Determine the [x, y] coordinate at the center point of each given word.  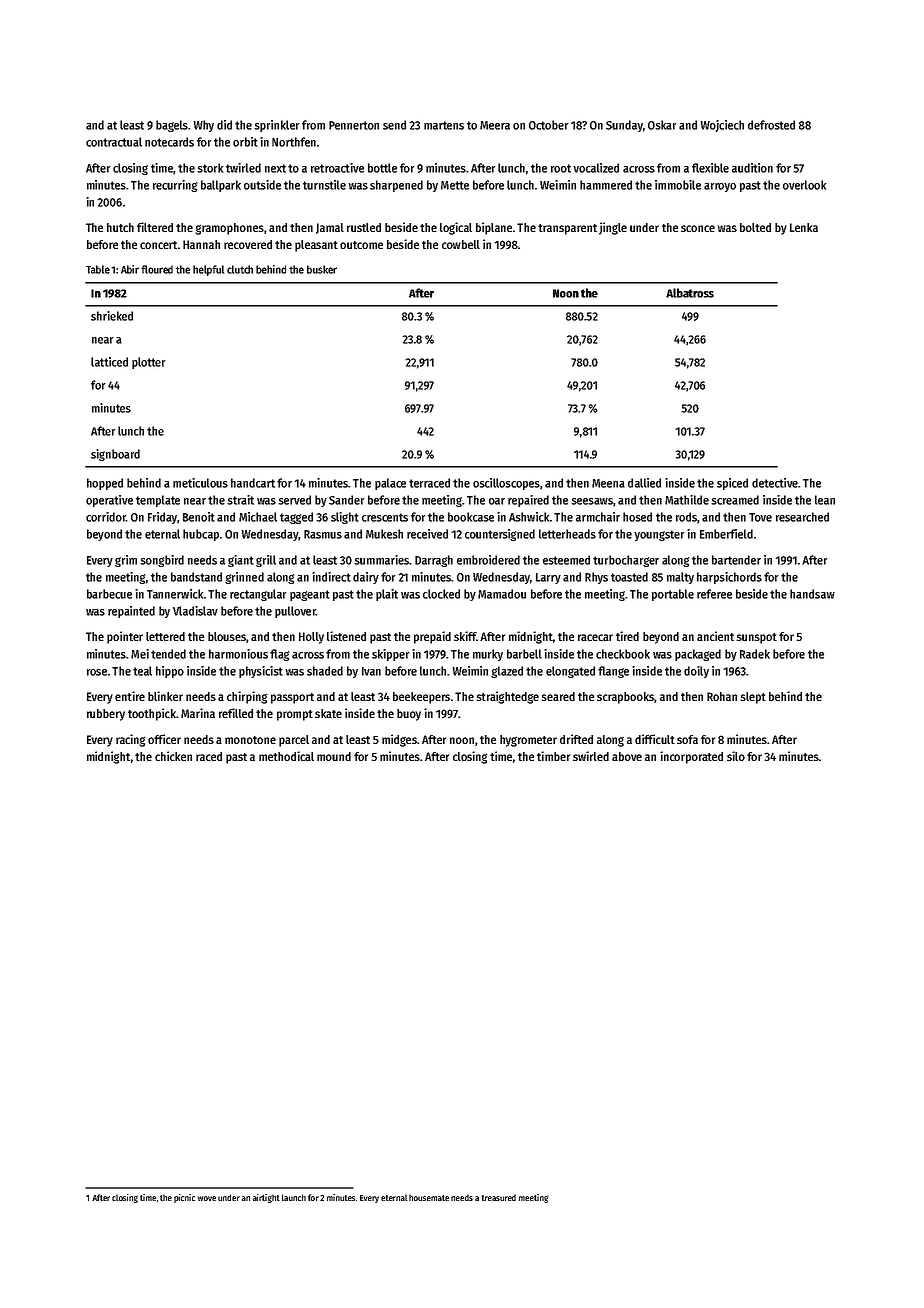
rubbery [106, 715]
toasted [629, 577]
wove [206, 1198]
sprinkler [277, 126]
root [561, 168]
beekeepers [421, 698]
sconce [698, 228]
